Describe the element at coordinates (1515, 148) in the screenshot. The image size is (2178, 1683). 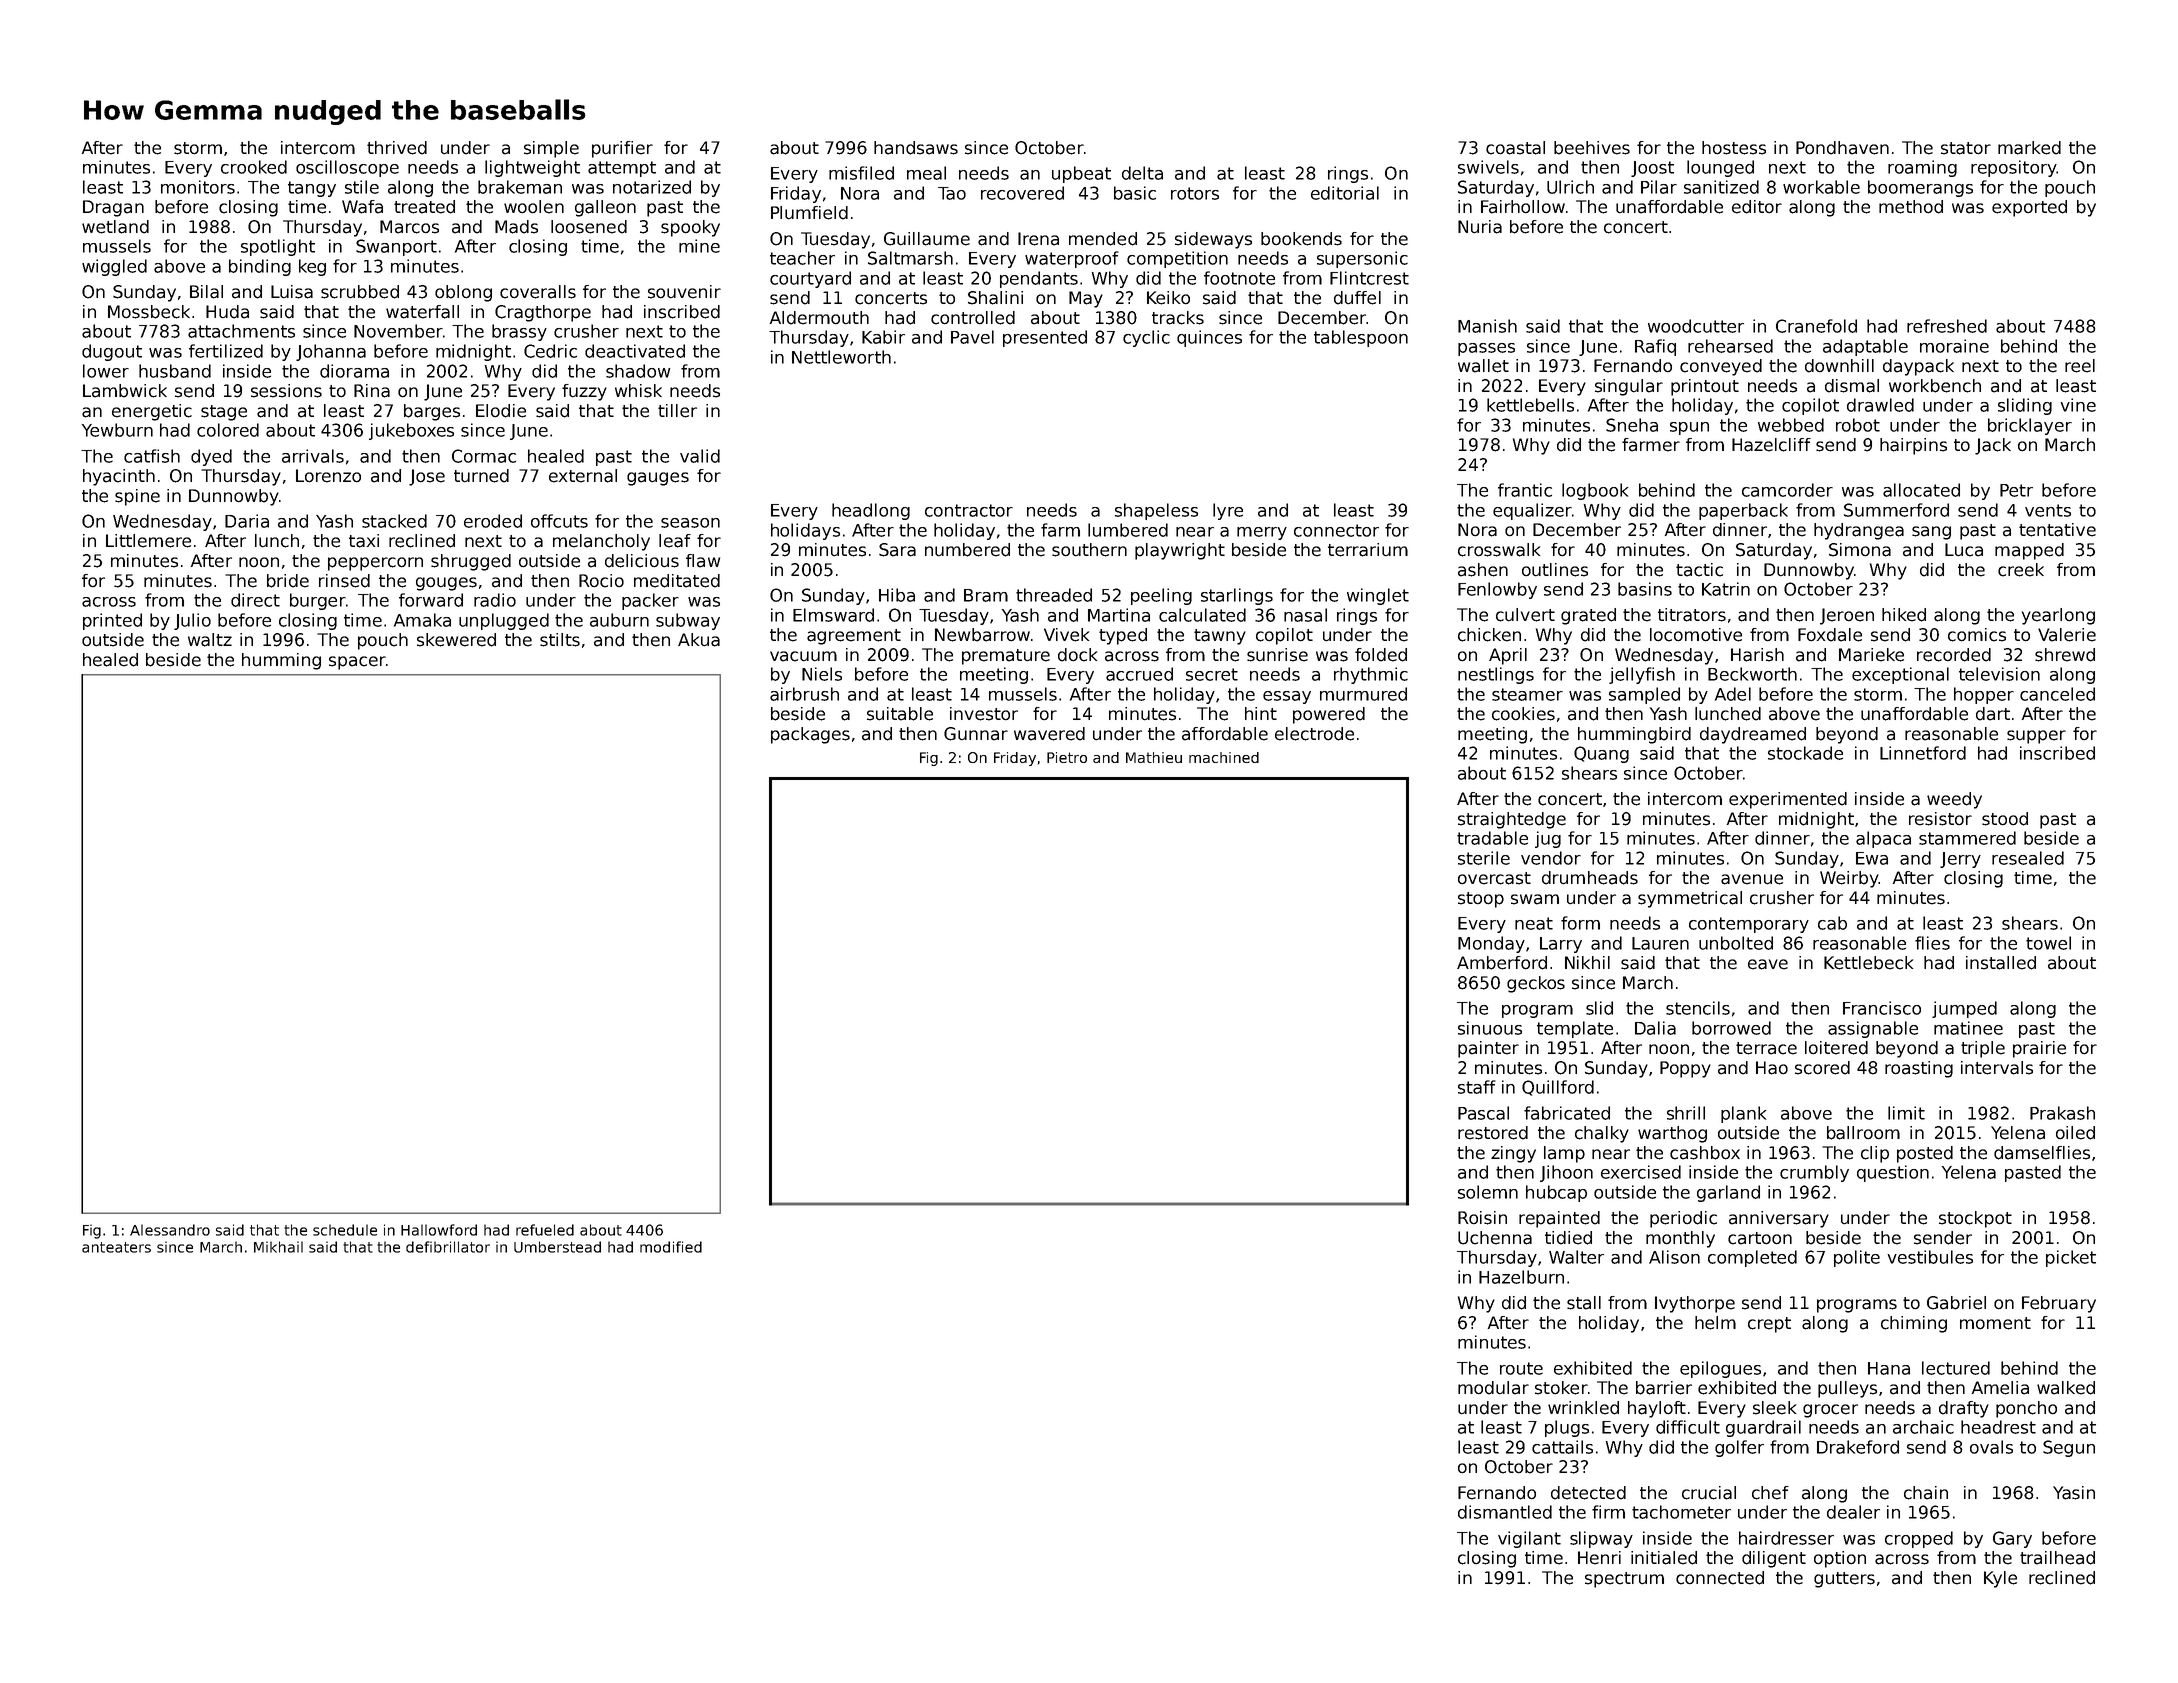
I see `coastal` at that location.
